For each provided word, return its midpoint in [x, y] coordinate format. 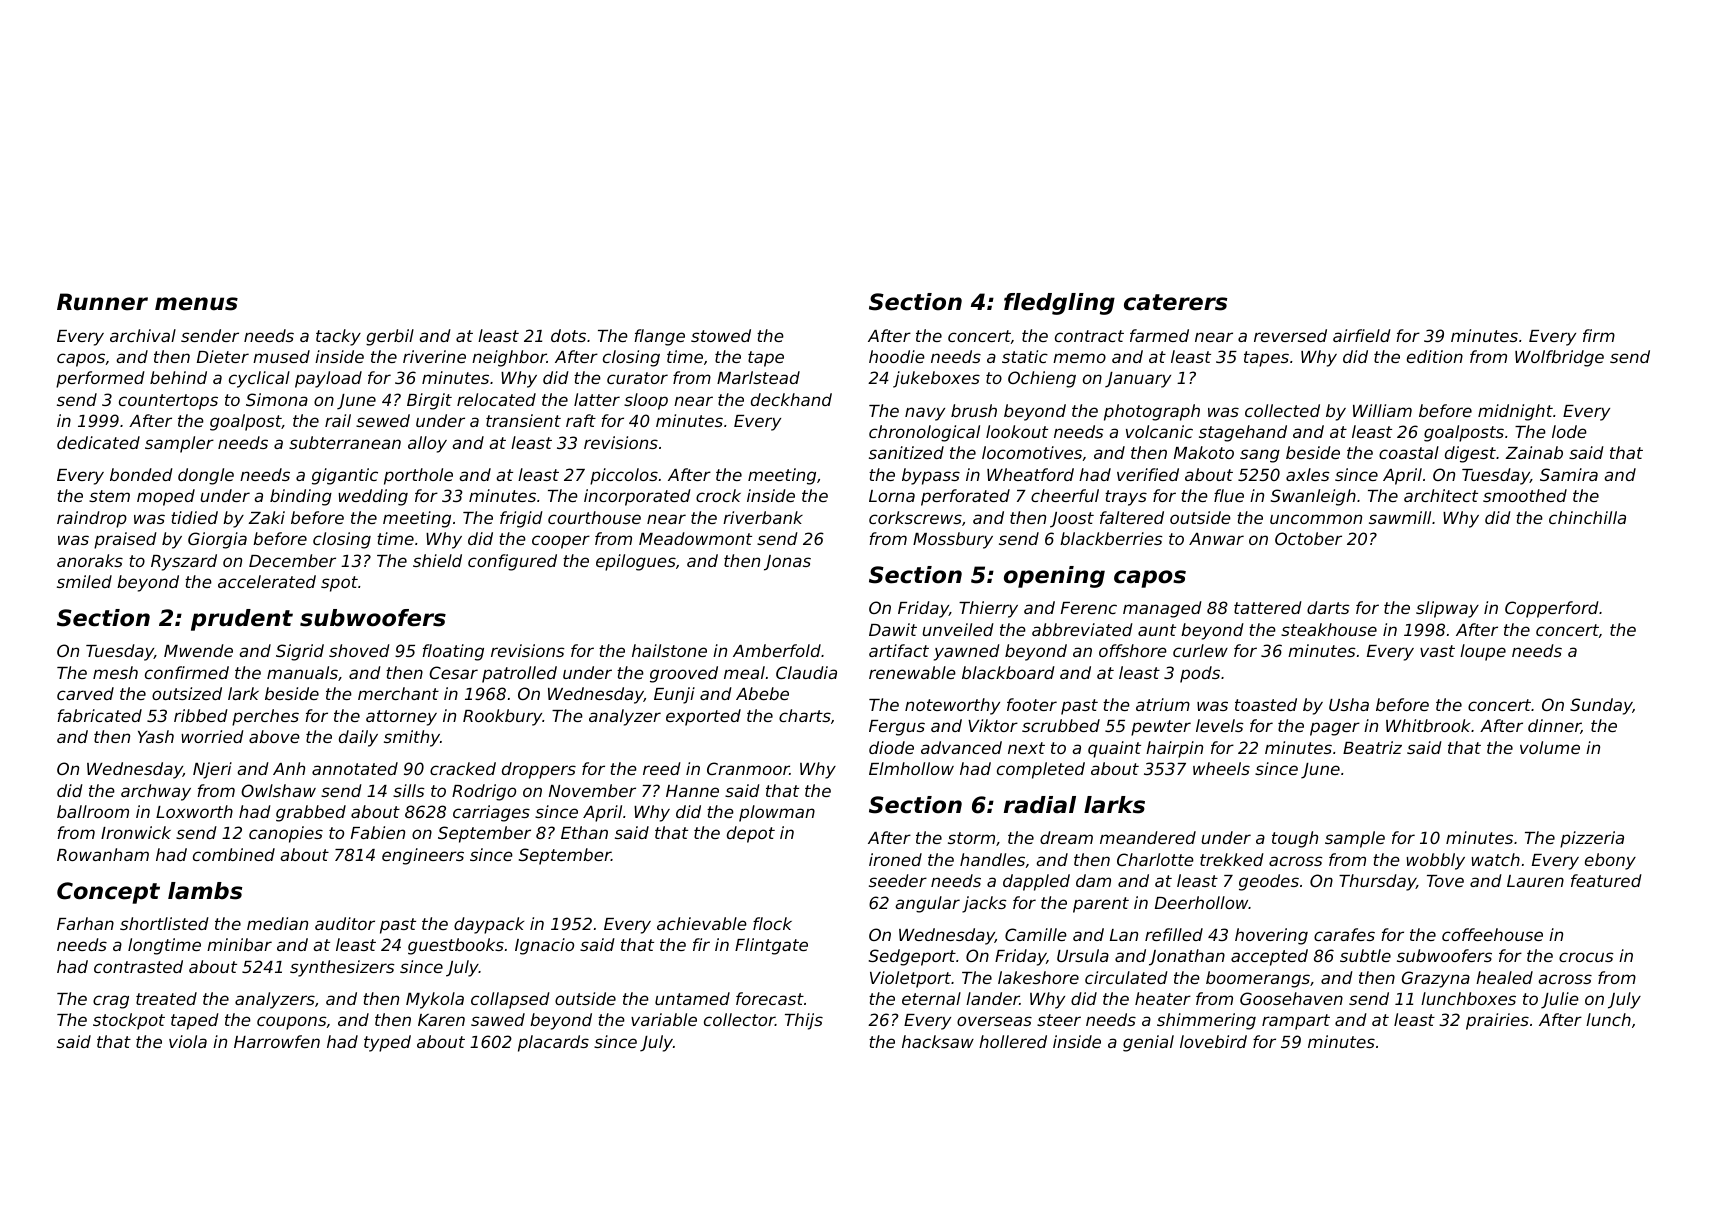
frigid [521, 519]
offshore [1133, 650]
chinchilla [1587, 517]
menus [196, 304]
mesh [115, 672]
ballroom [93, 811]
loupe [1483, 652]
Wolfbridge [1559, 358]
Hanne [692, 791]
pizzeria [1592, 839]
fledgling [1059, 304]
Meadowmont [695, 538]
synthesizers [342, 968]
